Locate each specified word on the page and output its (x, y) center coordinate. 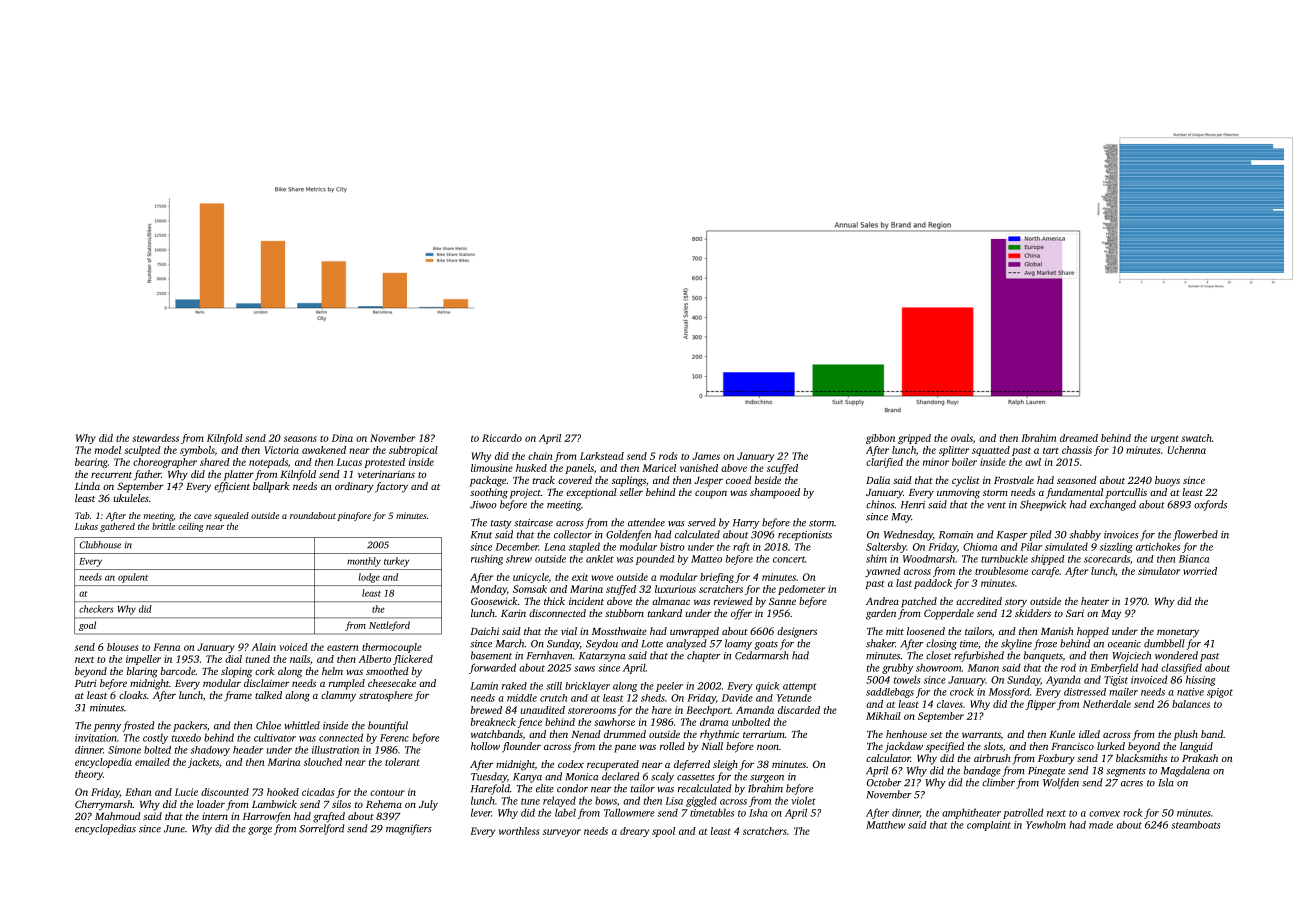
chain (540, 456)
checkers (96, 609)
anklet (600, 559)
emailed (152, 762)
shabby (1085, 535)
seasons (300, 439)
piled (1040, 535)
